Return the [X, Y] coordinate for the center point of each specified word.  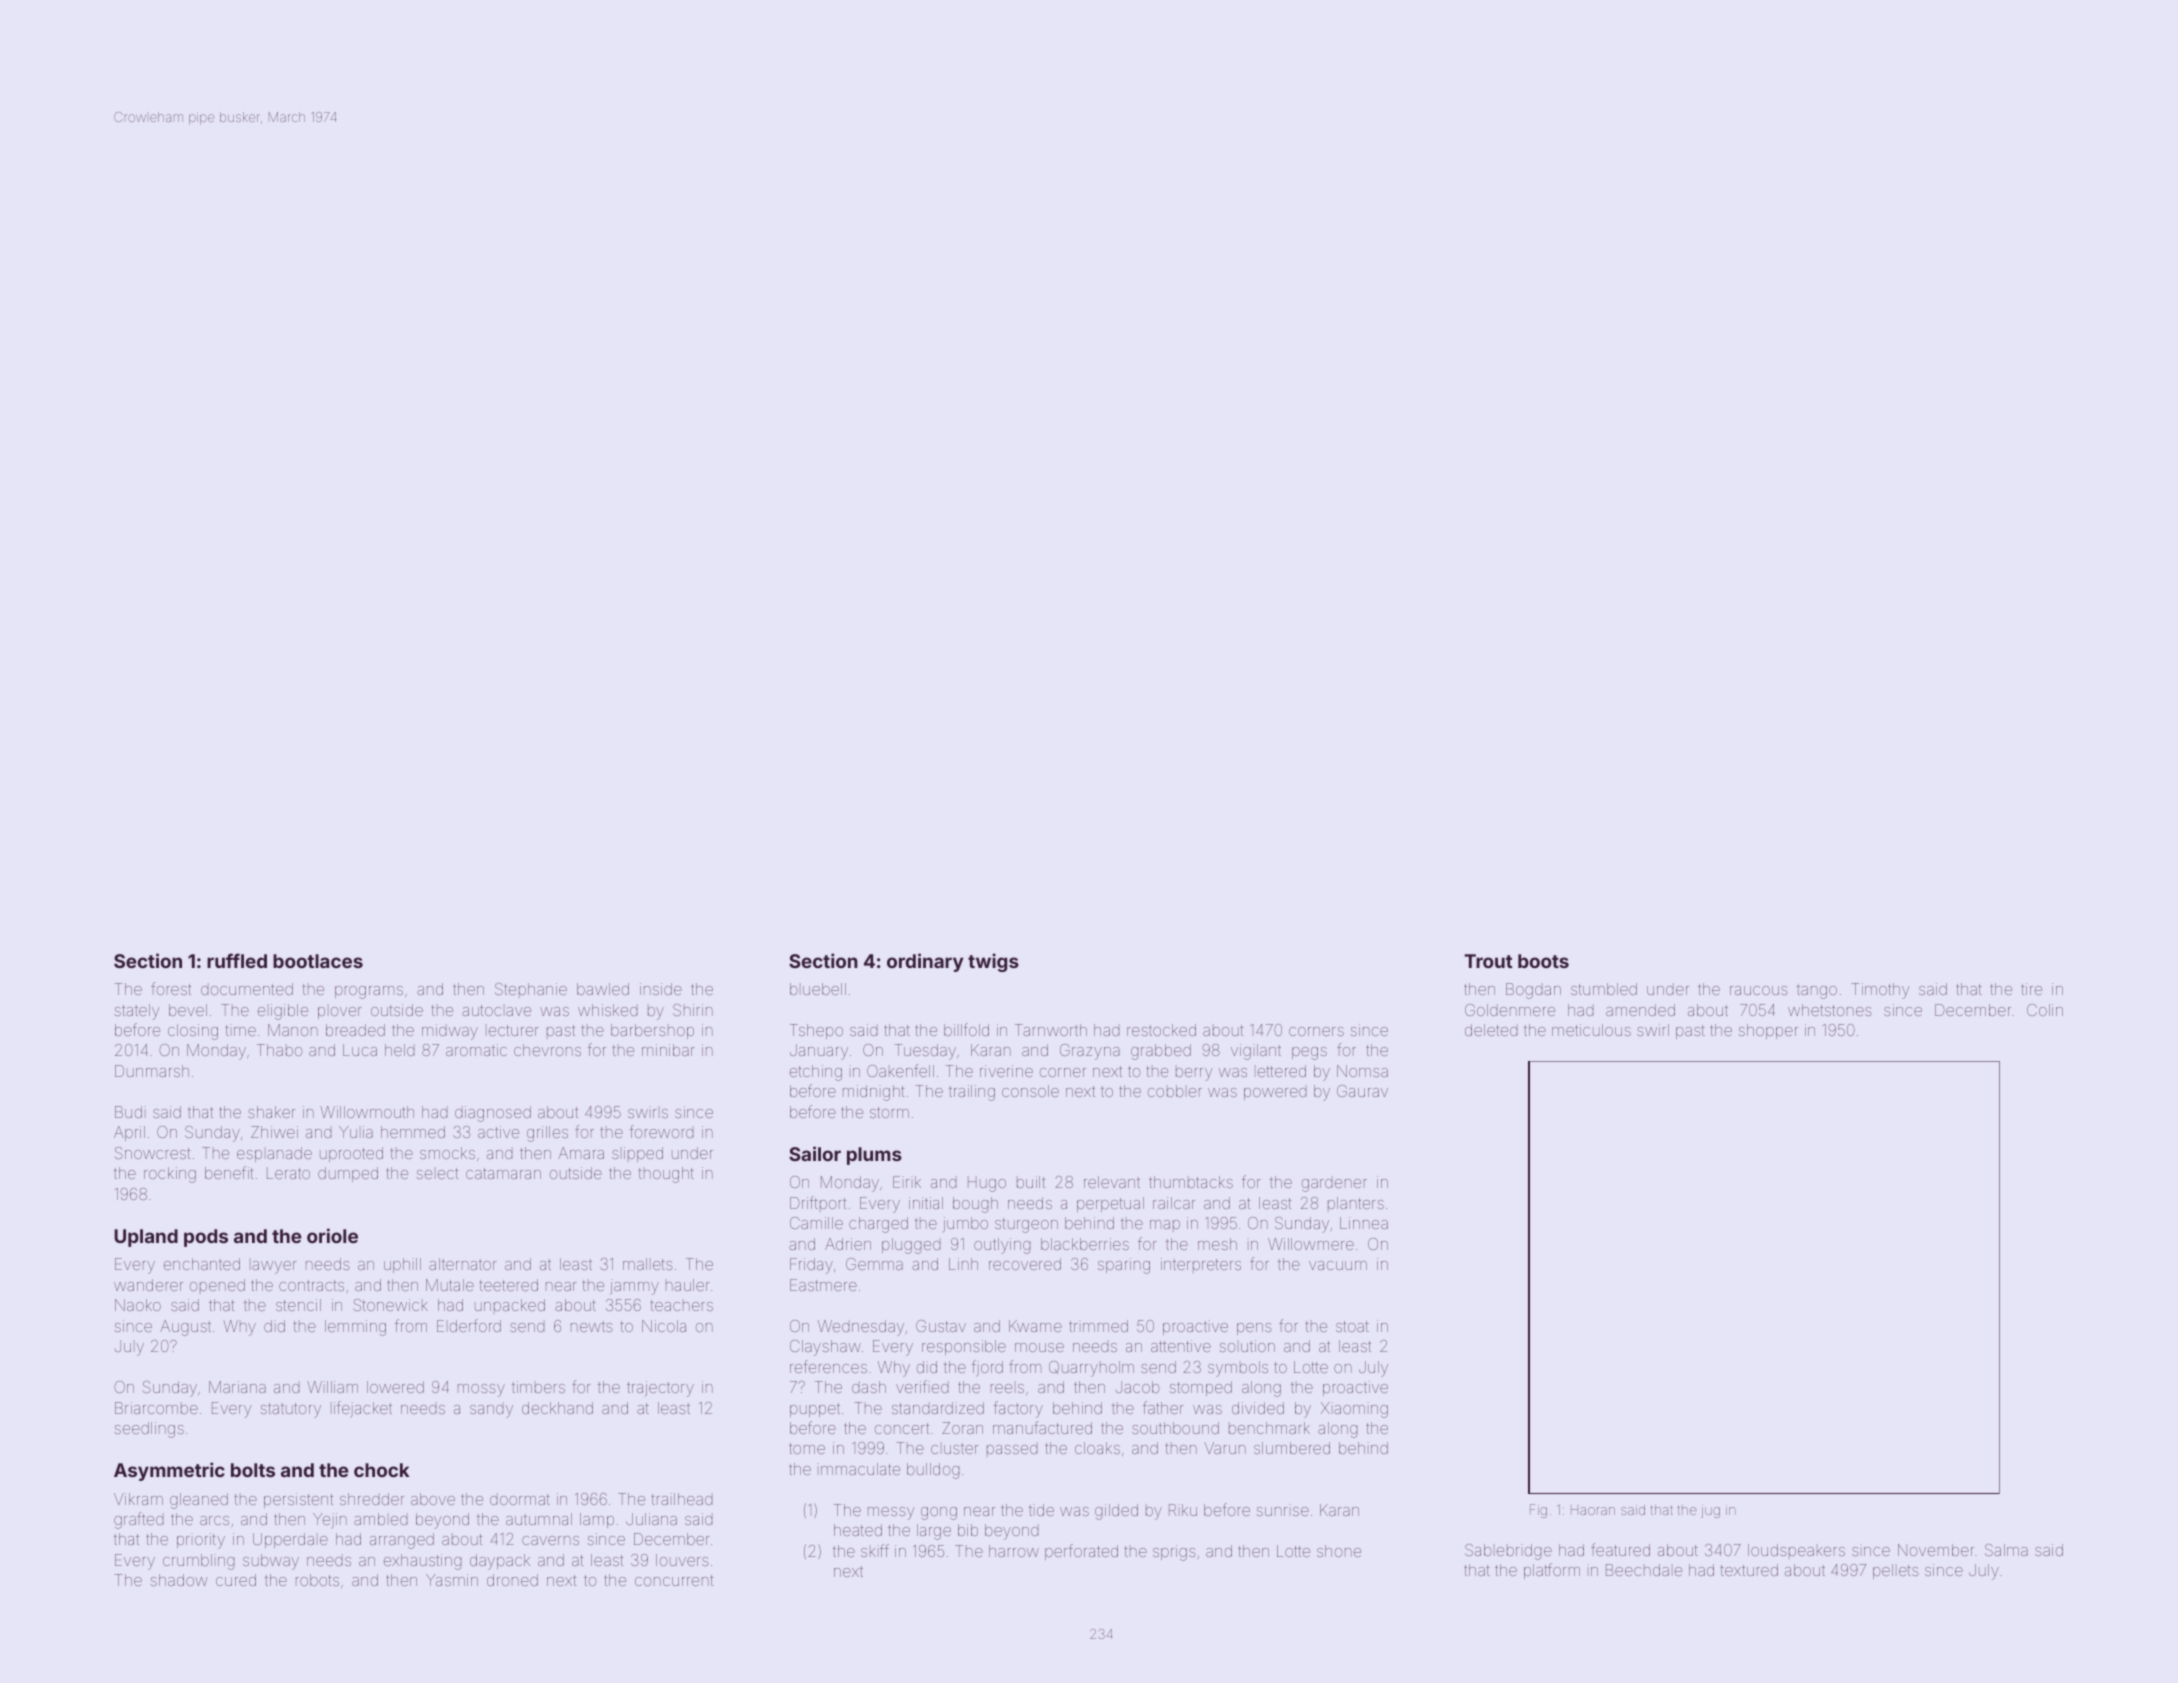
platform [1552, 1571]
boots [1543, 961]
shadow [179, 1580]
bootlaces [318, 961]
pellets [1896, 1571]
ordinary [925, 962]
